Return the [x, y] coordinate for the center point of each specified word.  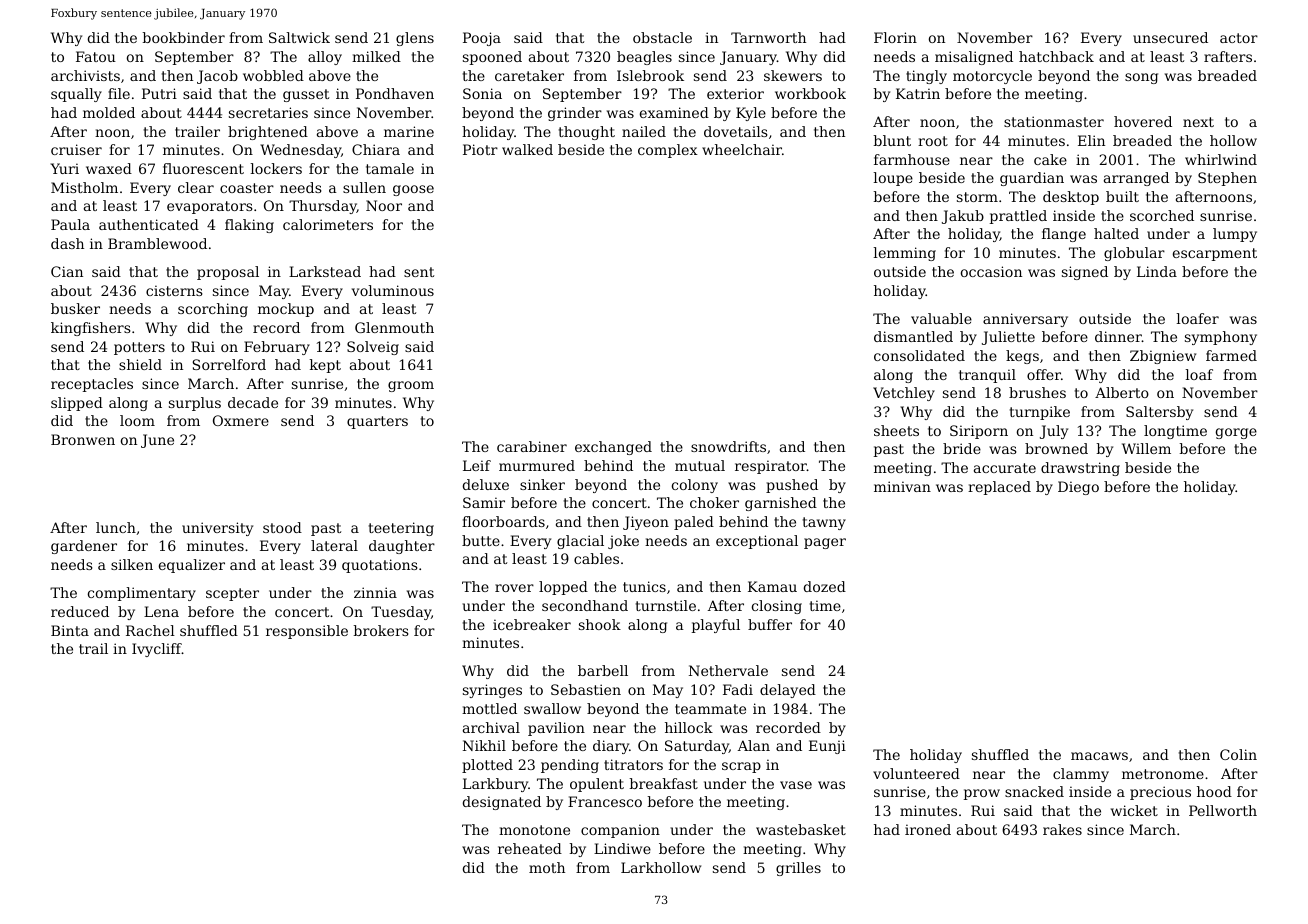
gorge [1236, 433]
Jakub [963, 217]
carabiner [532, 446]
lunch [116, 527]
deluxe [486, 484]
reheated [530, 848]
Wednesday [300, 151]
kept [325, 366]
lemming [905, 254]
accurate [1005, 468]
